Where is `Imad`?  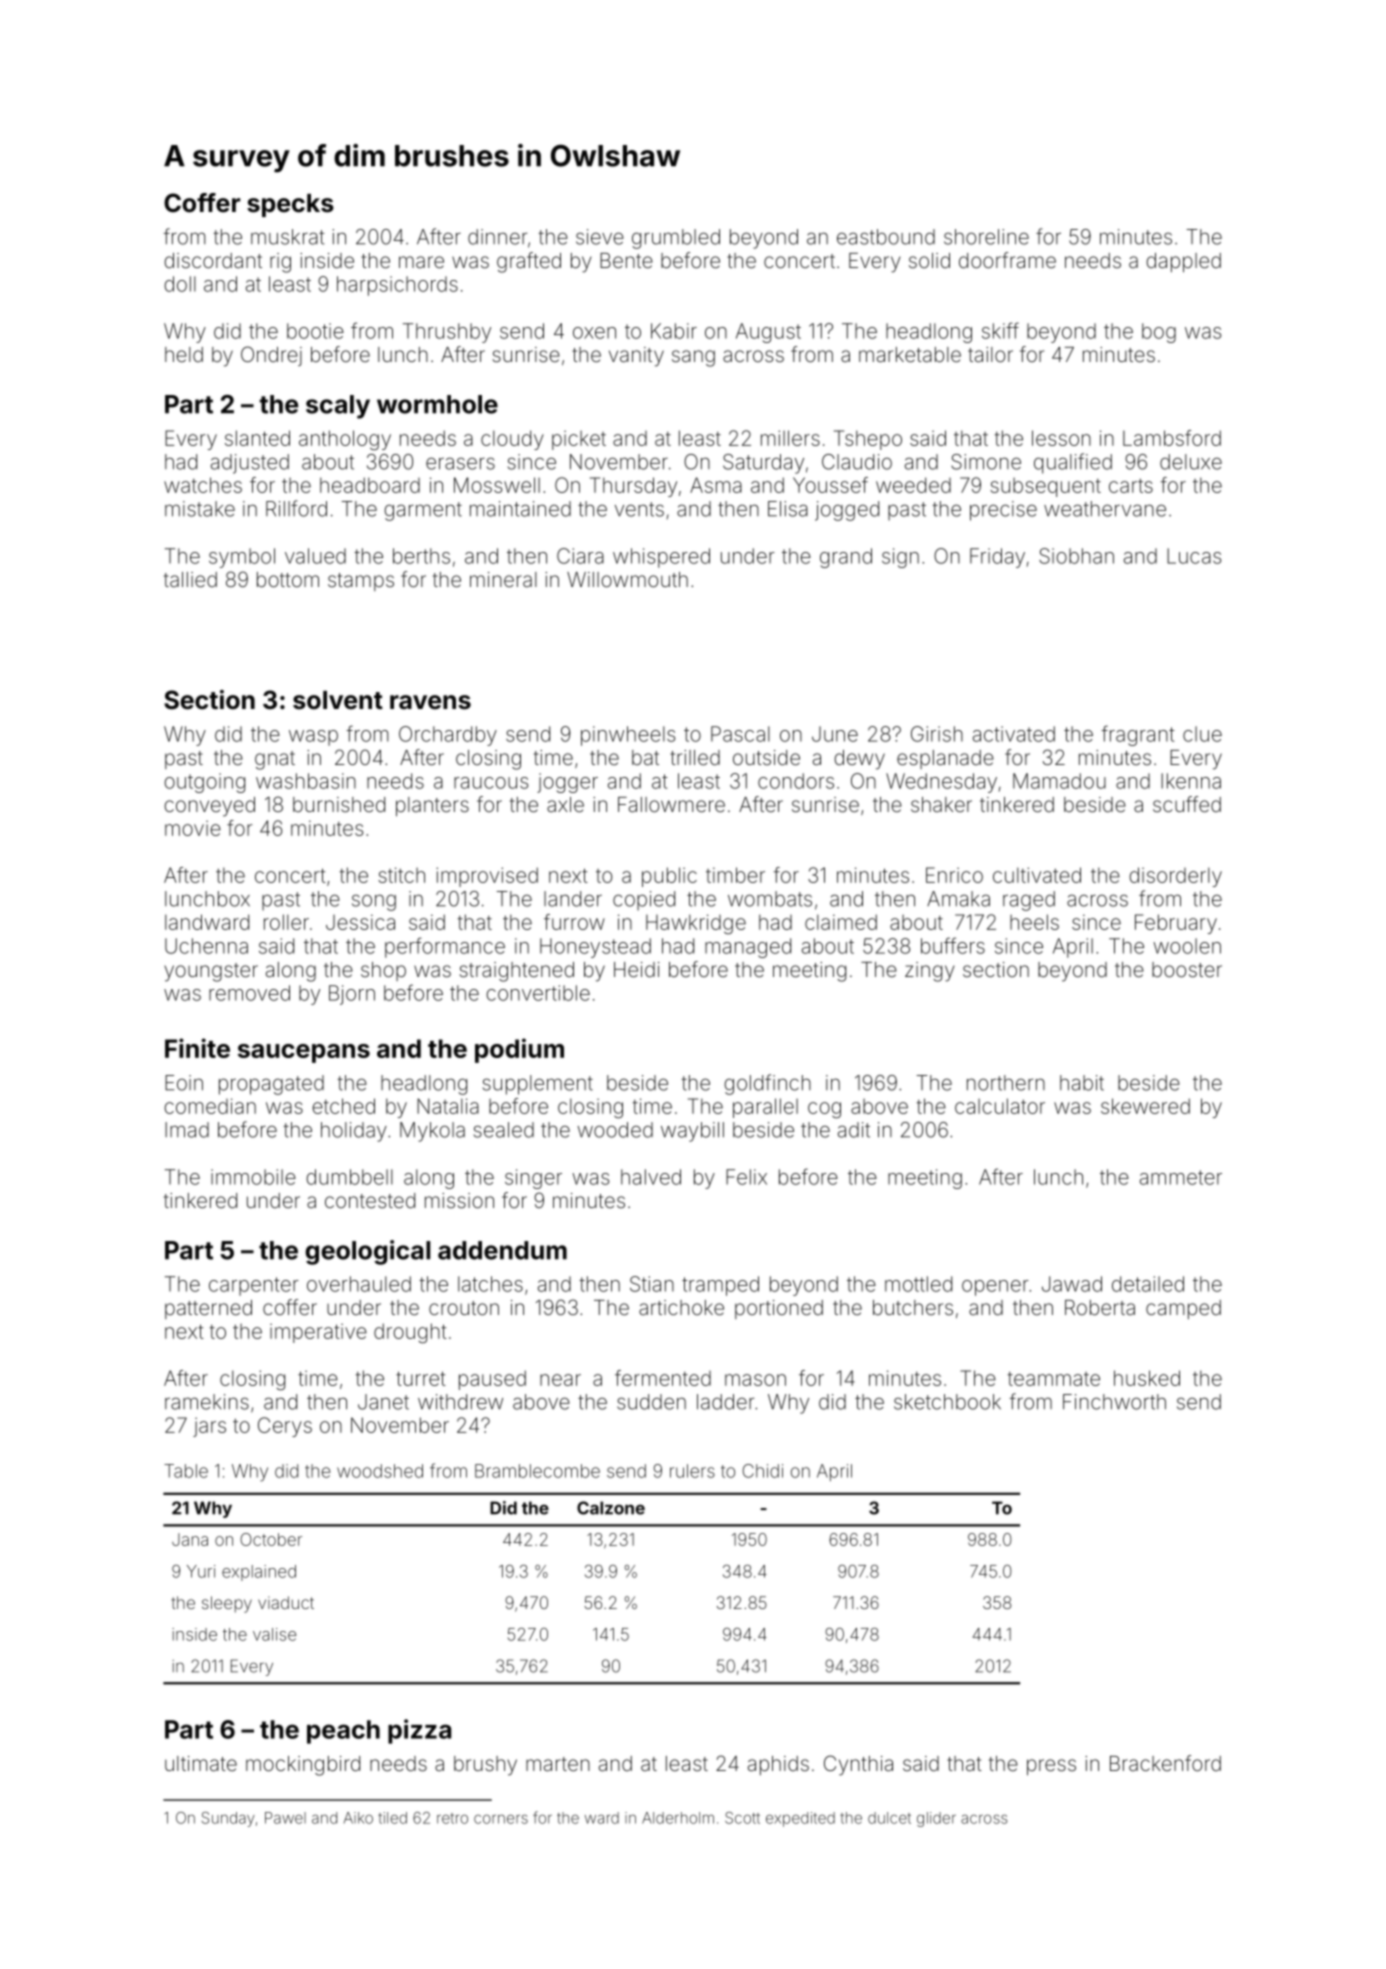
Imad is located at coordinates (187, 1130).
